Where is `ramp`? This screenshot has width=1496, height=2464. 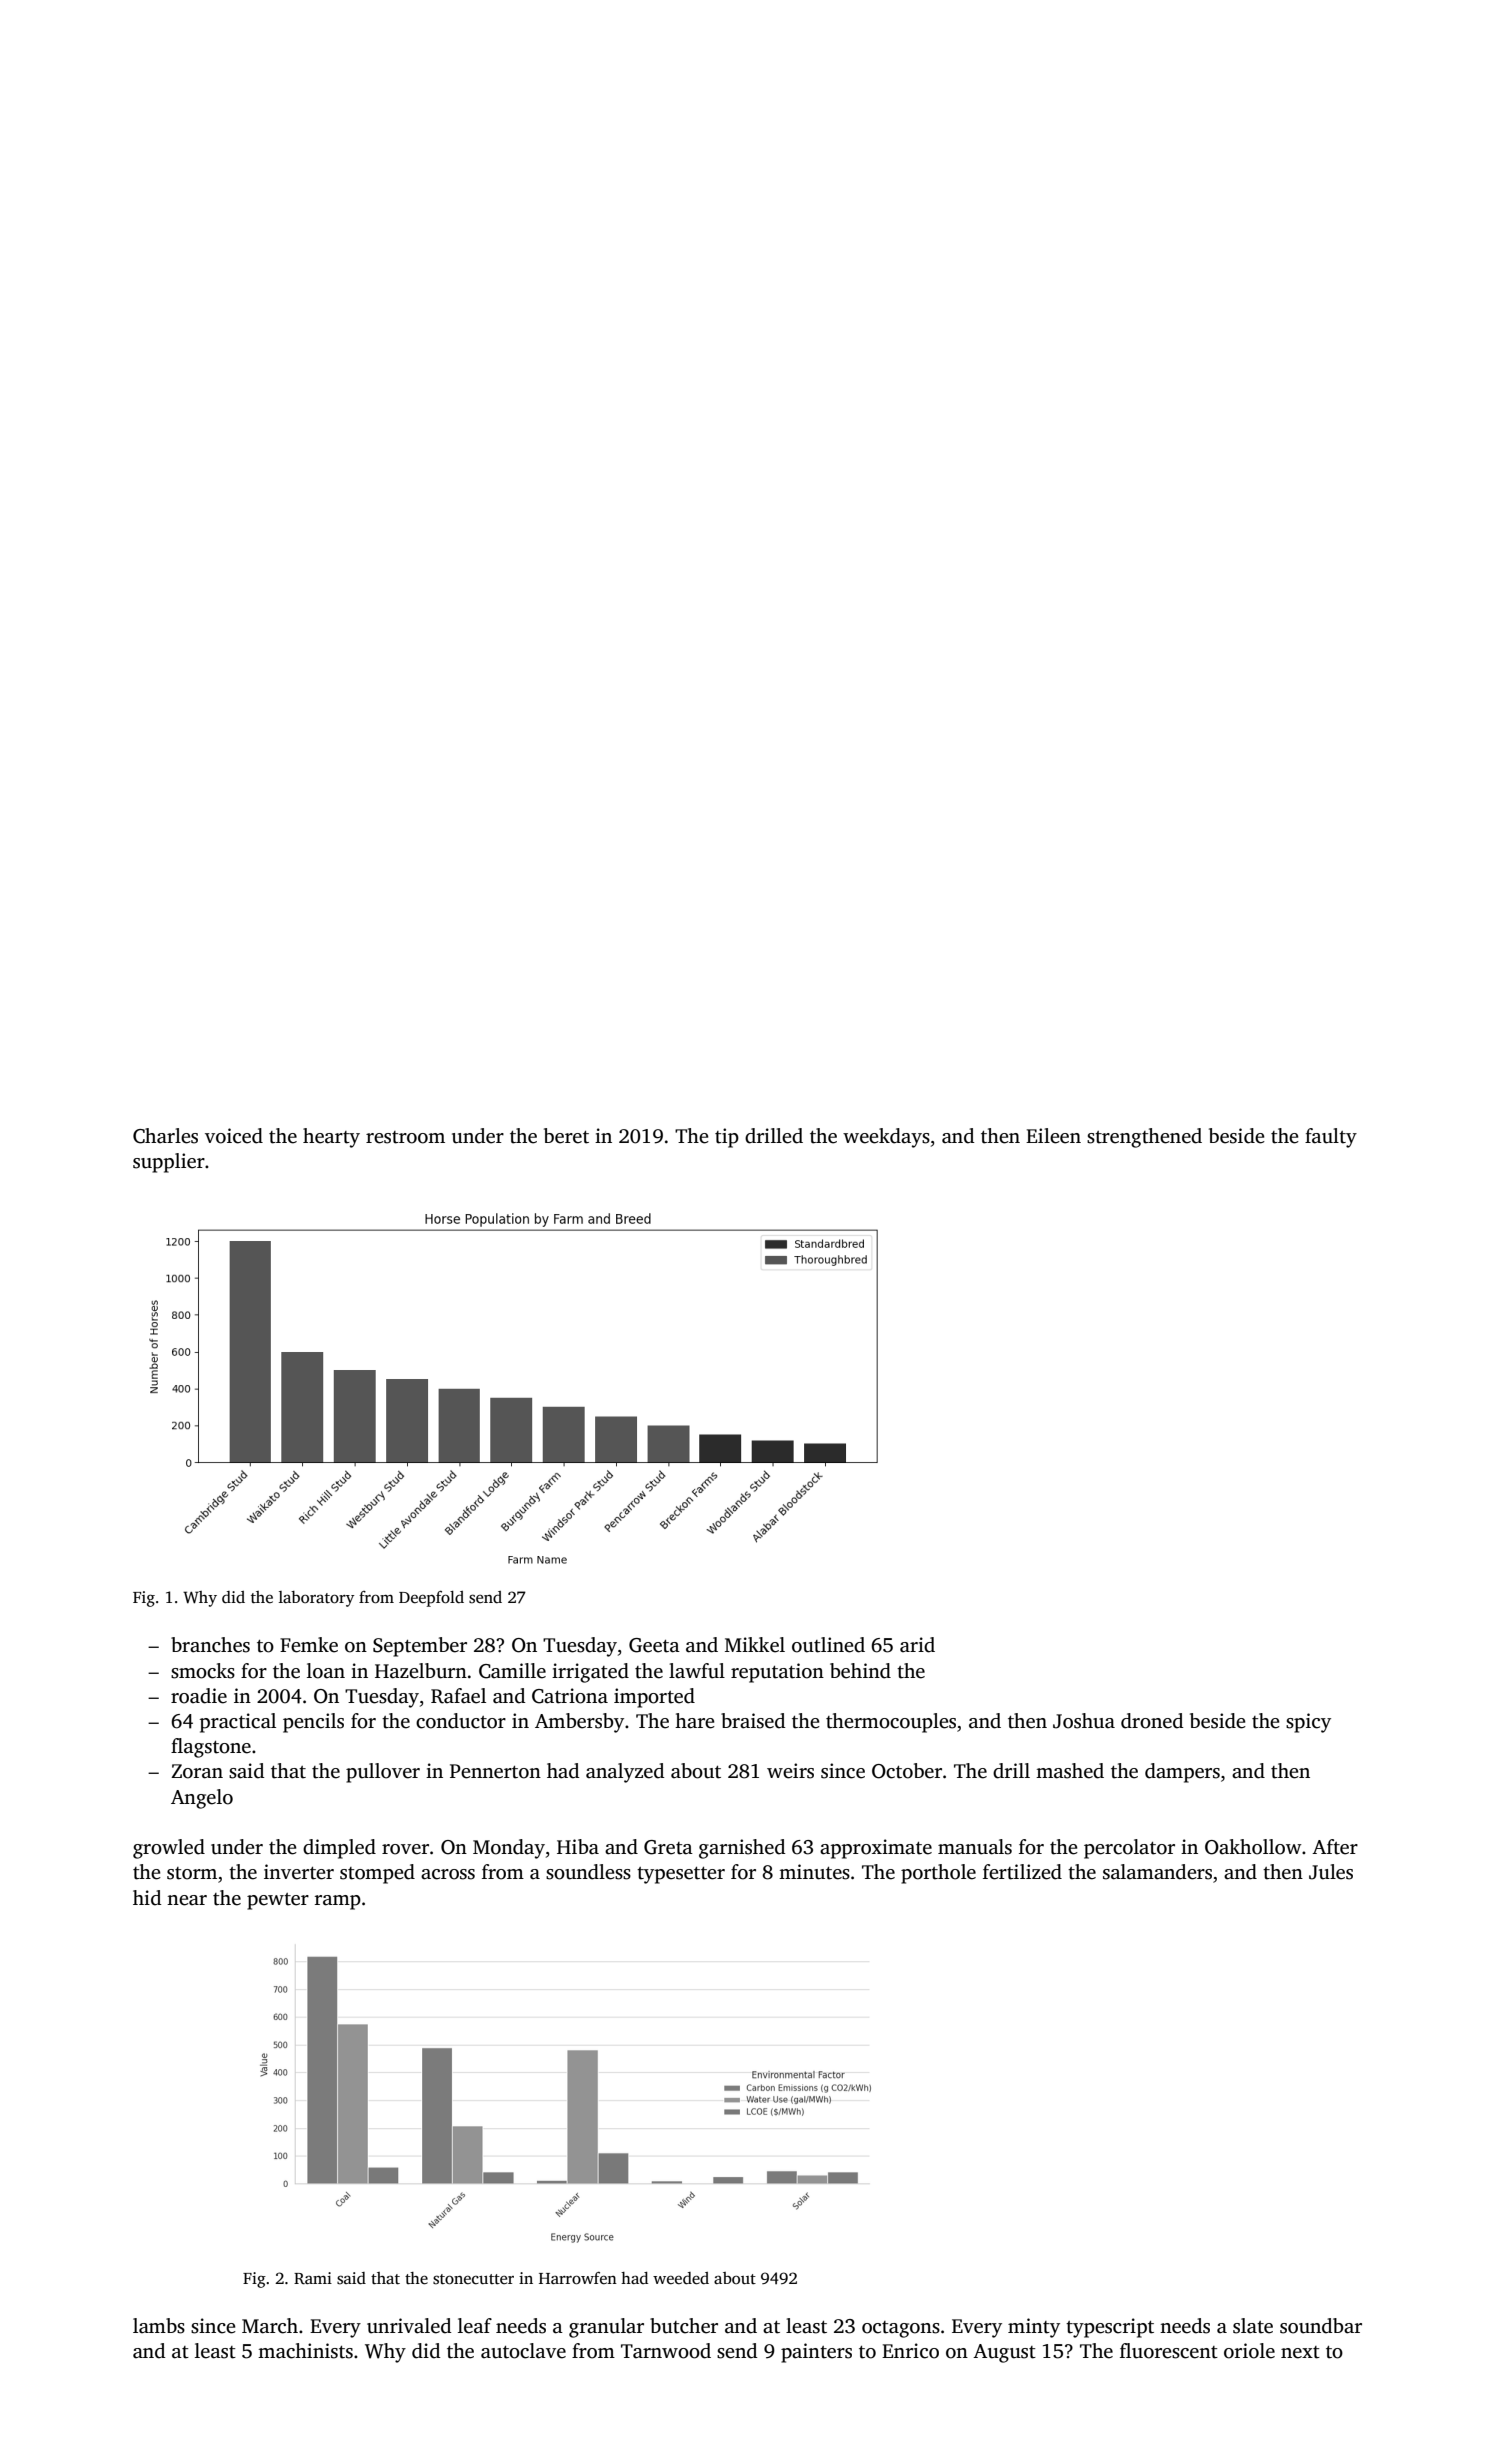 ramp is located at coordinates (338, 1902).
